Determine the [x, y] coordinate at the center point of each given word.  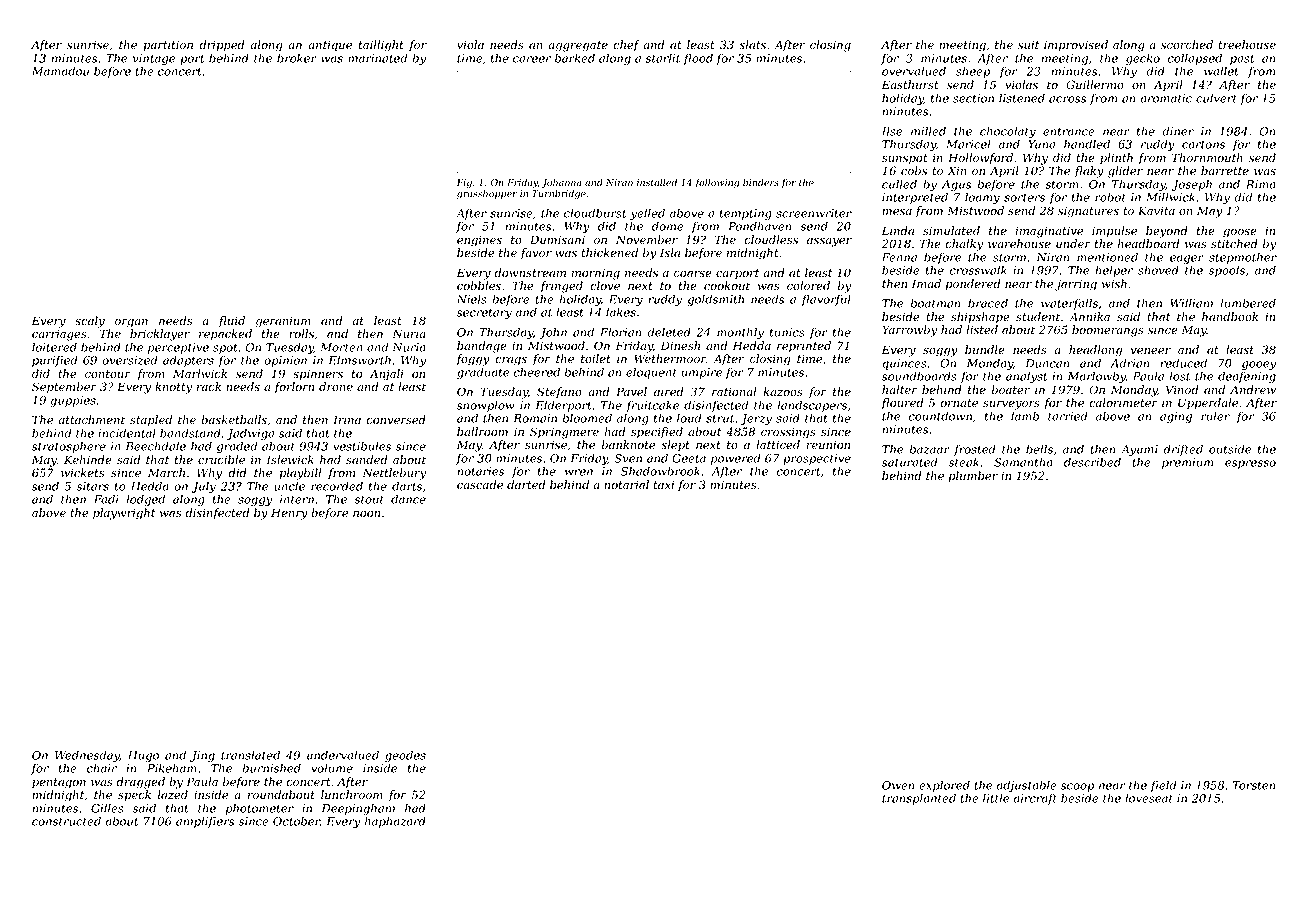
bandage [482, 347]
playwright [124, 514]
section [973, 98]
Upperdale [1208, 404]
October [296, 821]
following [717, 183]
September [64, 388]
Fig [464, 183]
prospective [817, 459]
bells [1039, 449]
